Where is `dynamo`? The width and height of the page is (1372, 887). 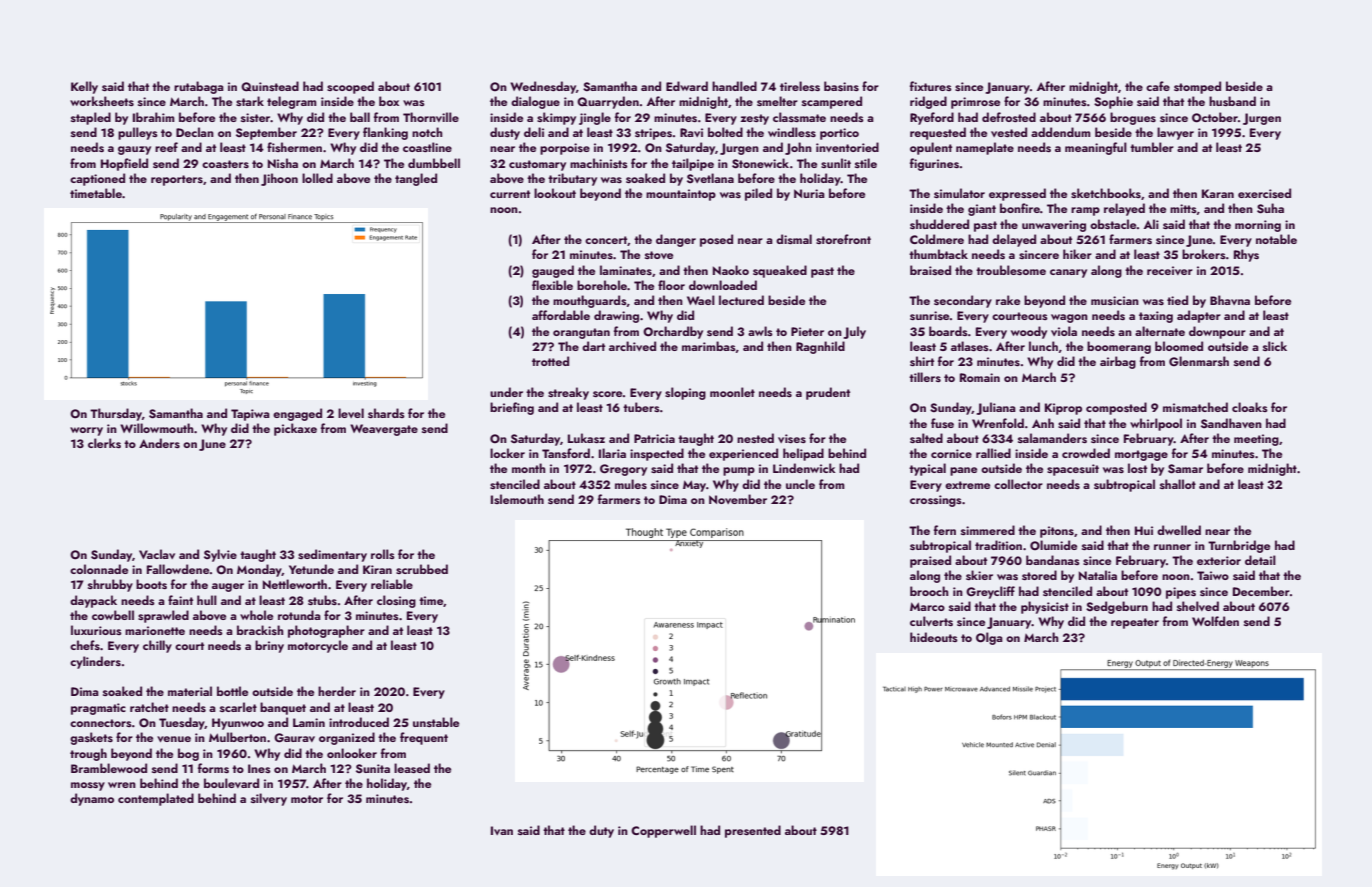 dynamo is located at coordinates (92, 799).
